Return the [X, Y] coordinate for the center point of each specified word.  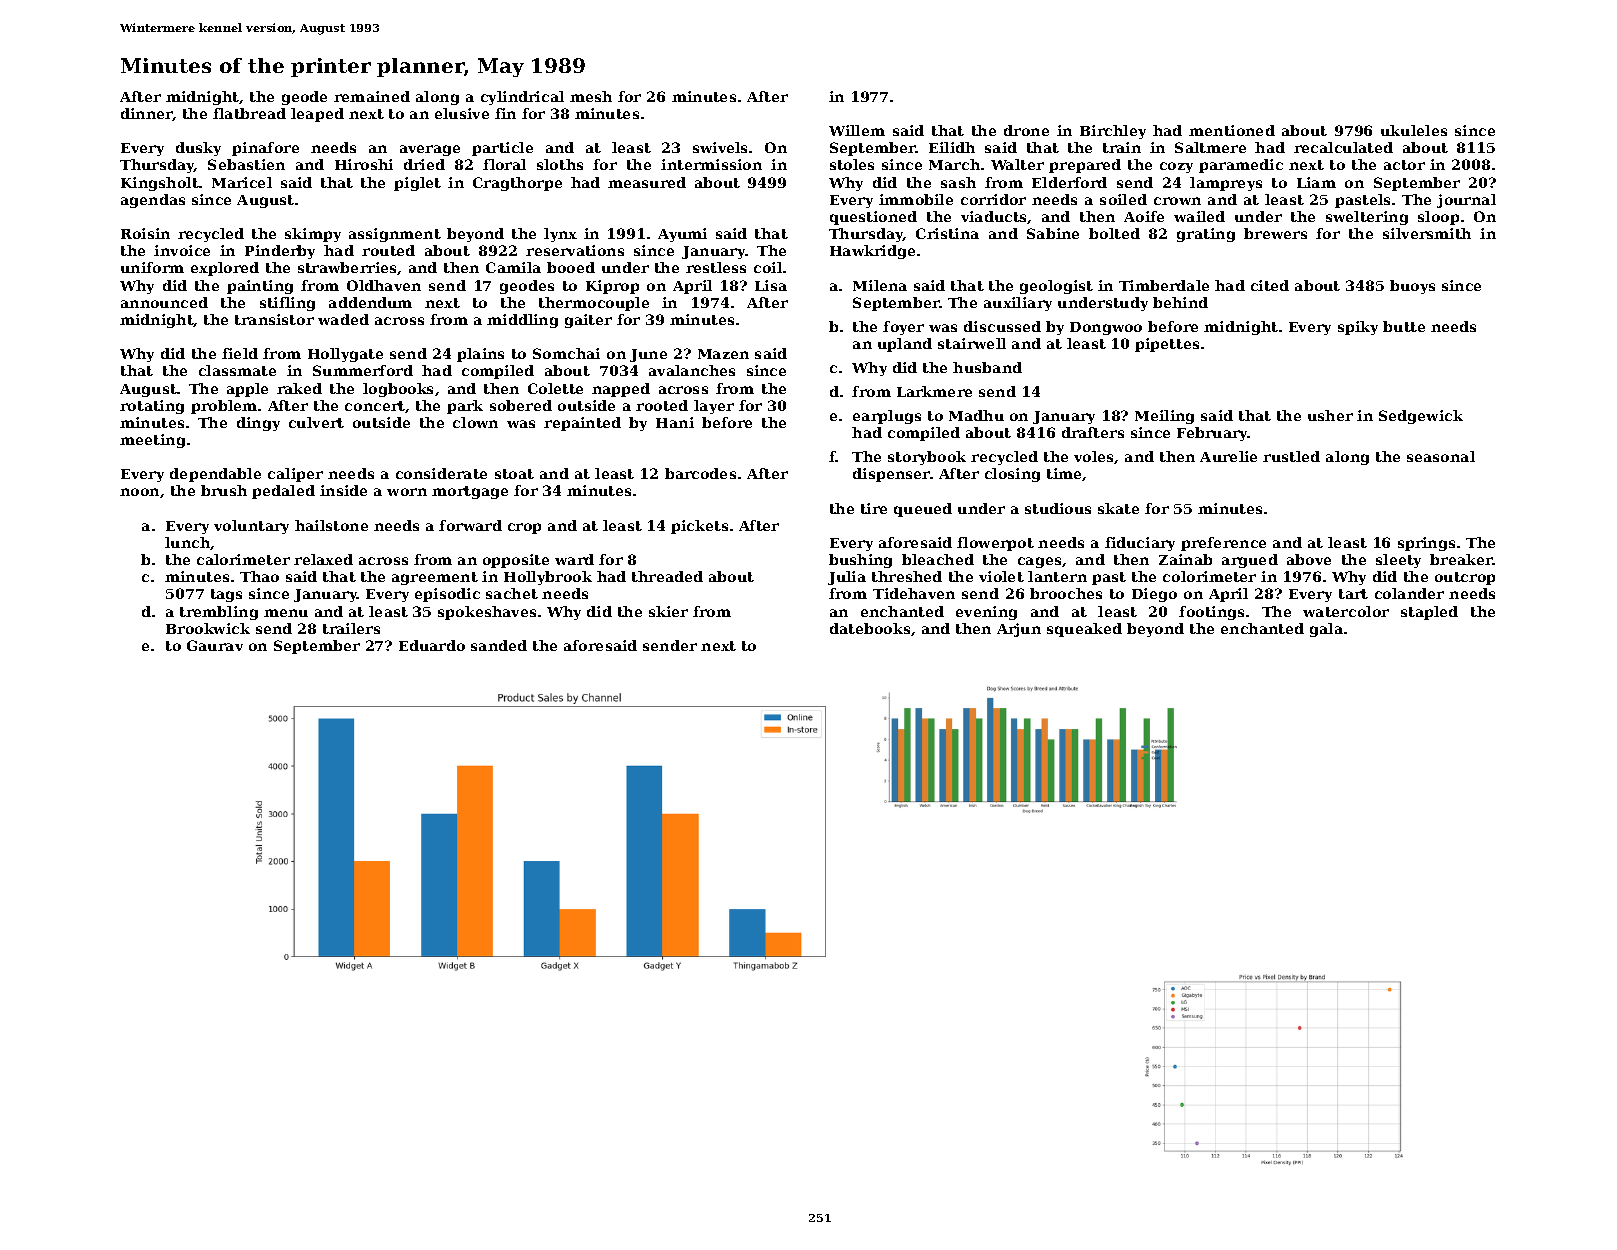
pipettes [1167, 345]
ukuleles [1414, 130]
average [430, 150]
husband [987, 367]
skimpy [313, 235]
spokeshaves [487, 613]
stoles [852, 164]
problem [224, 407]
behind [1180, 302]
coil [768, 267]
